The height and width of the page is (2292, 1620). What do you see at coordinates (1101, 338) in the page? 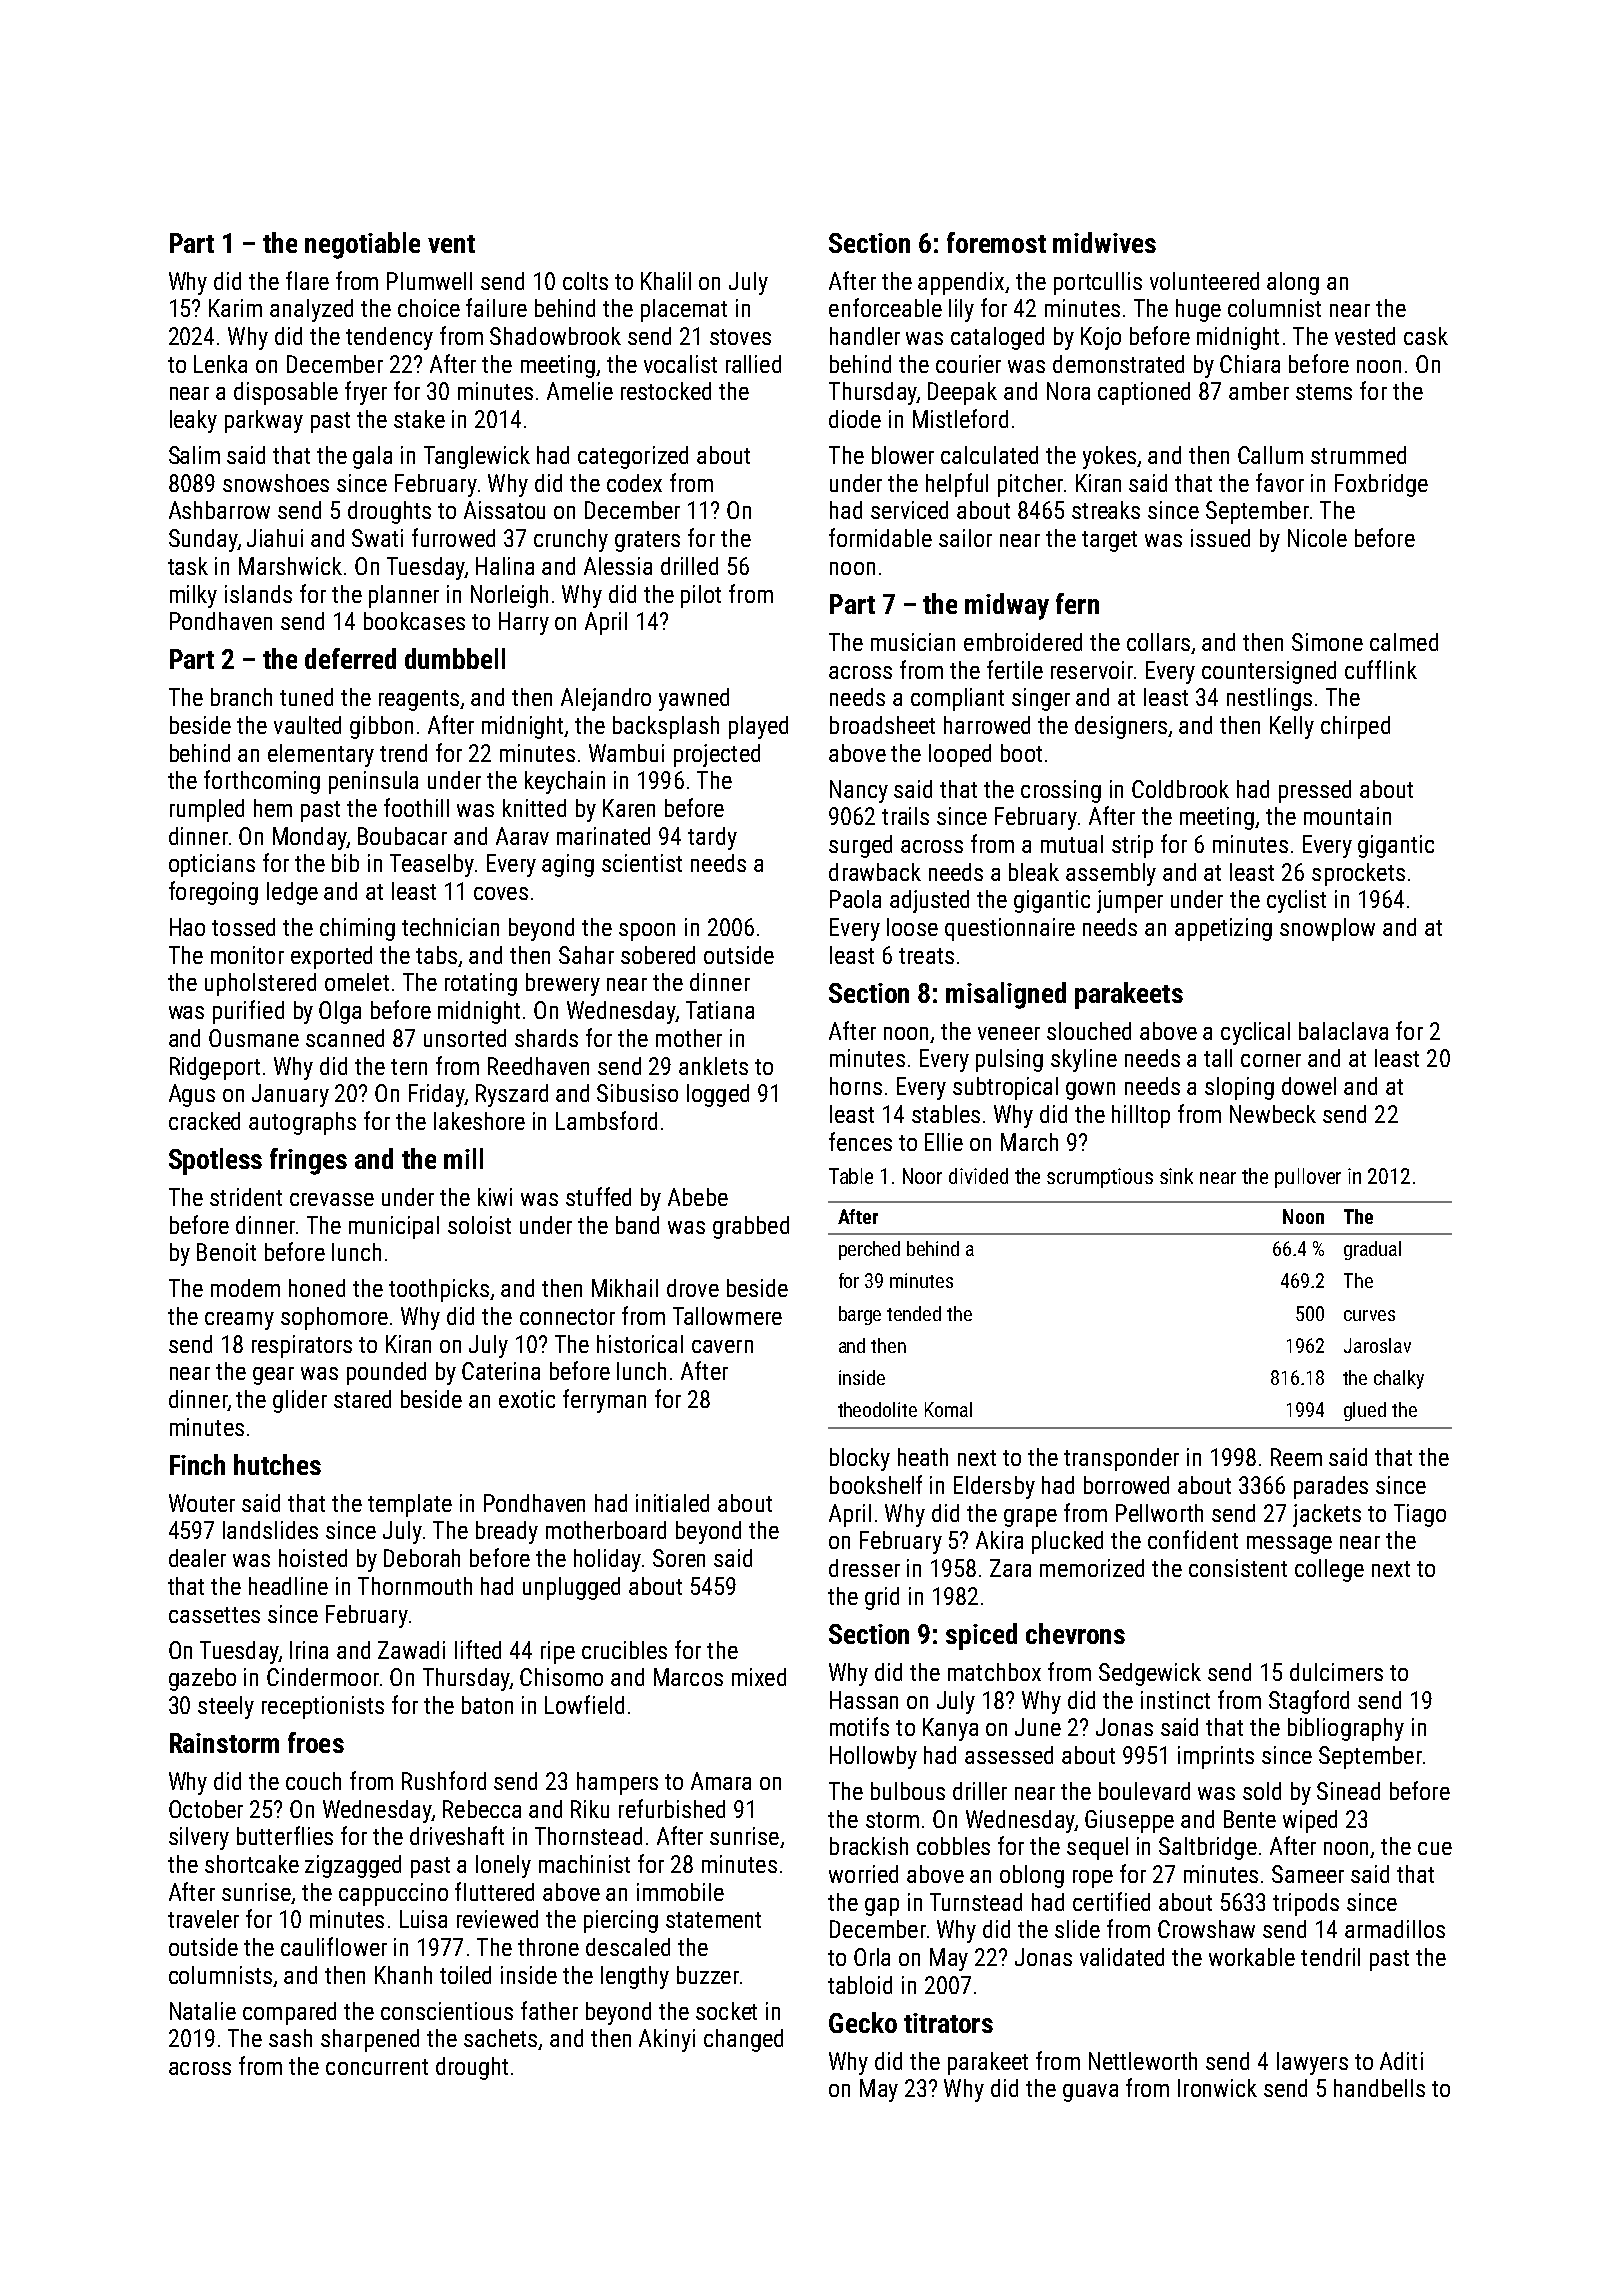
I see `Kojo` at bounding box center [1101, 338].
